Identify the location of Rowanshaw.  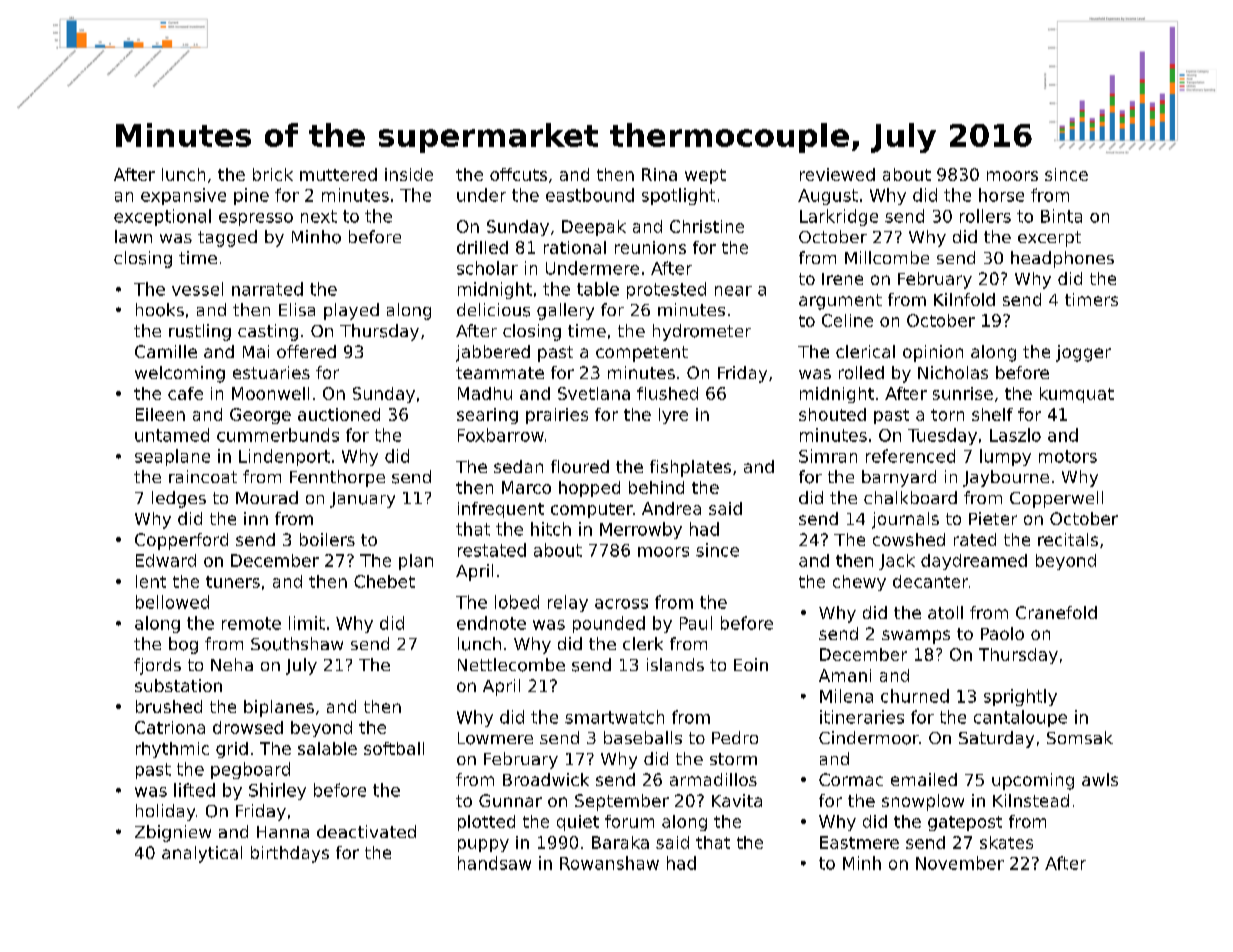
(609, 863).
